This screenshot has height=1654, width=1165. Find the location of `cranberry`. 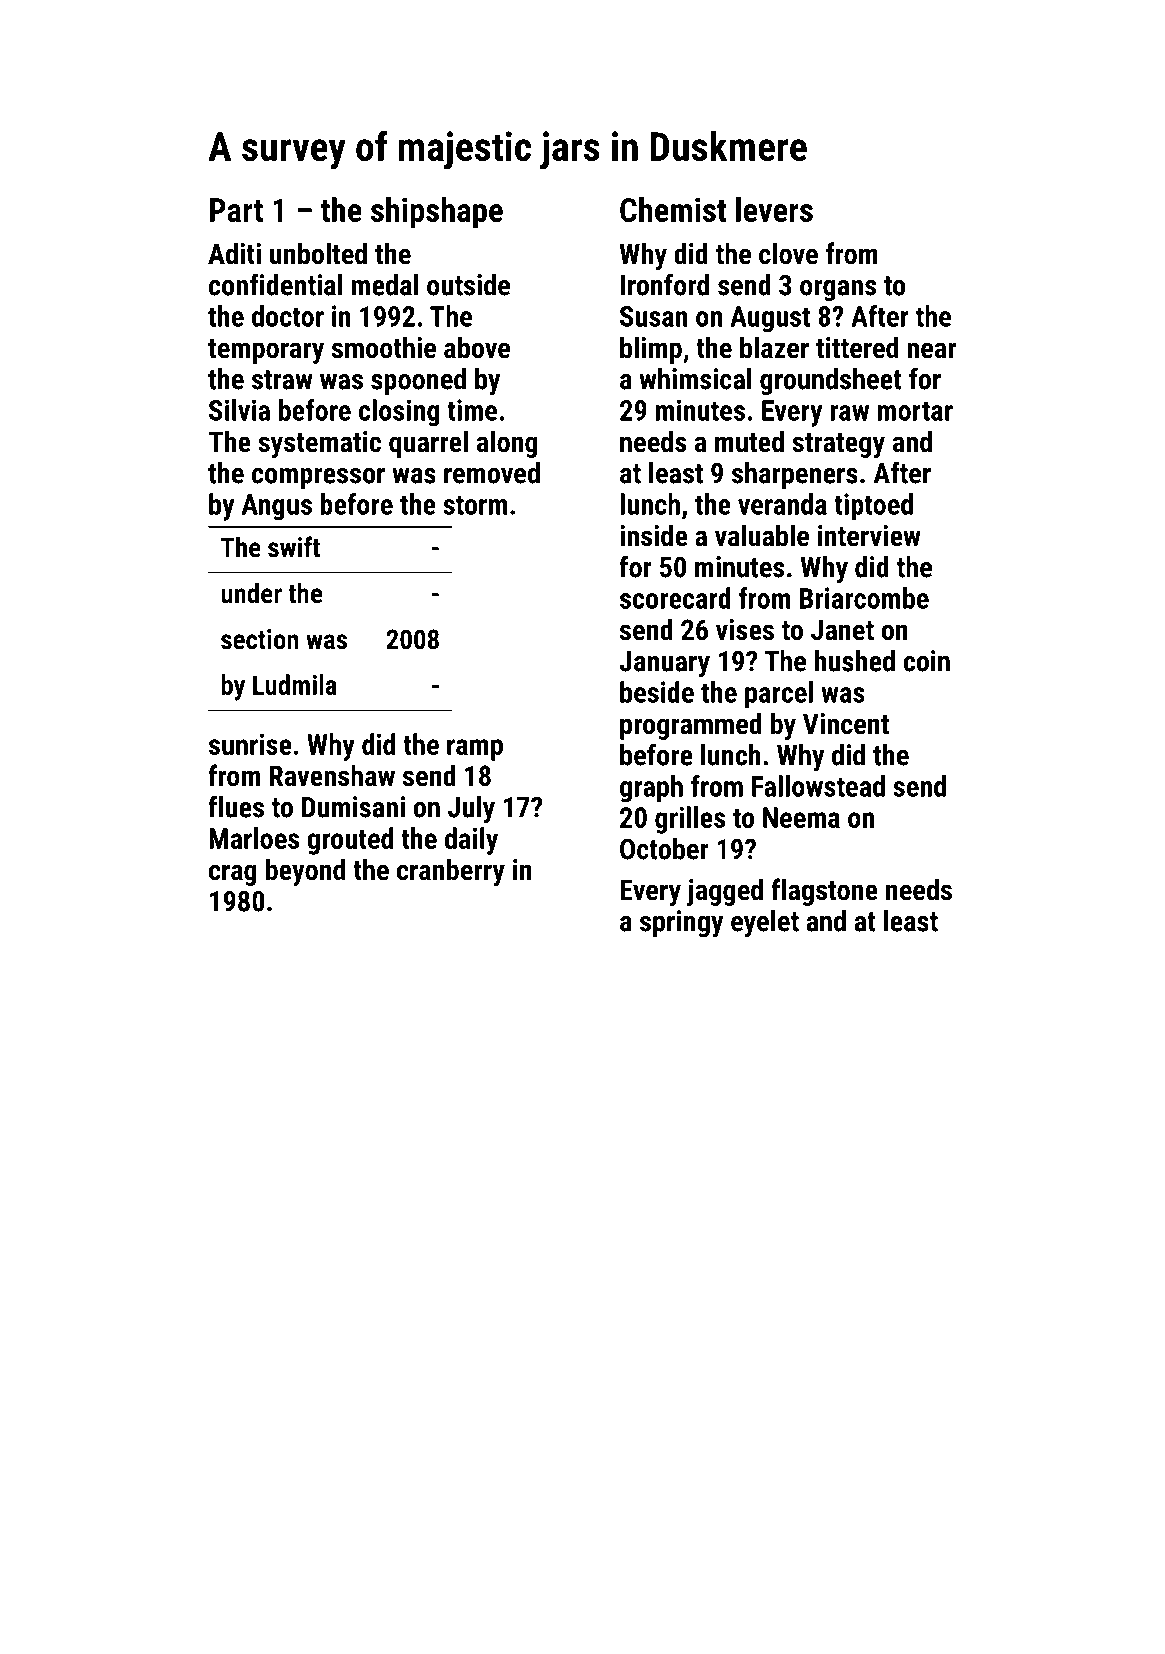

cranberry is located at coordinates (451, 872).
